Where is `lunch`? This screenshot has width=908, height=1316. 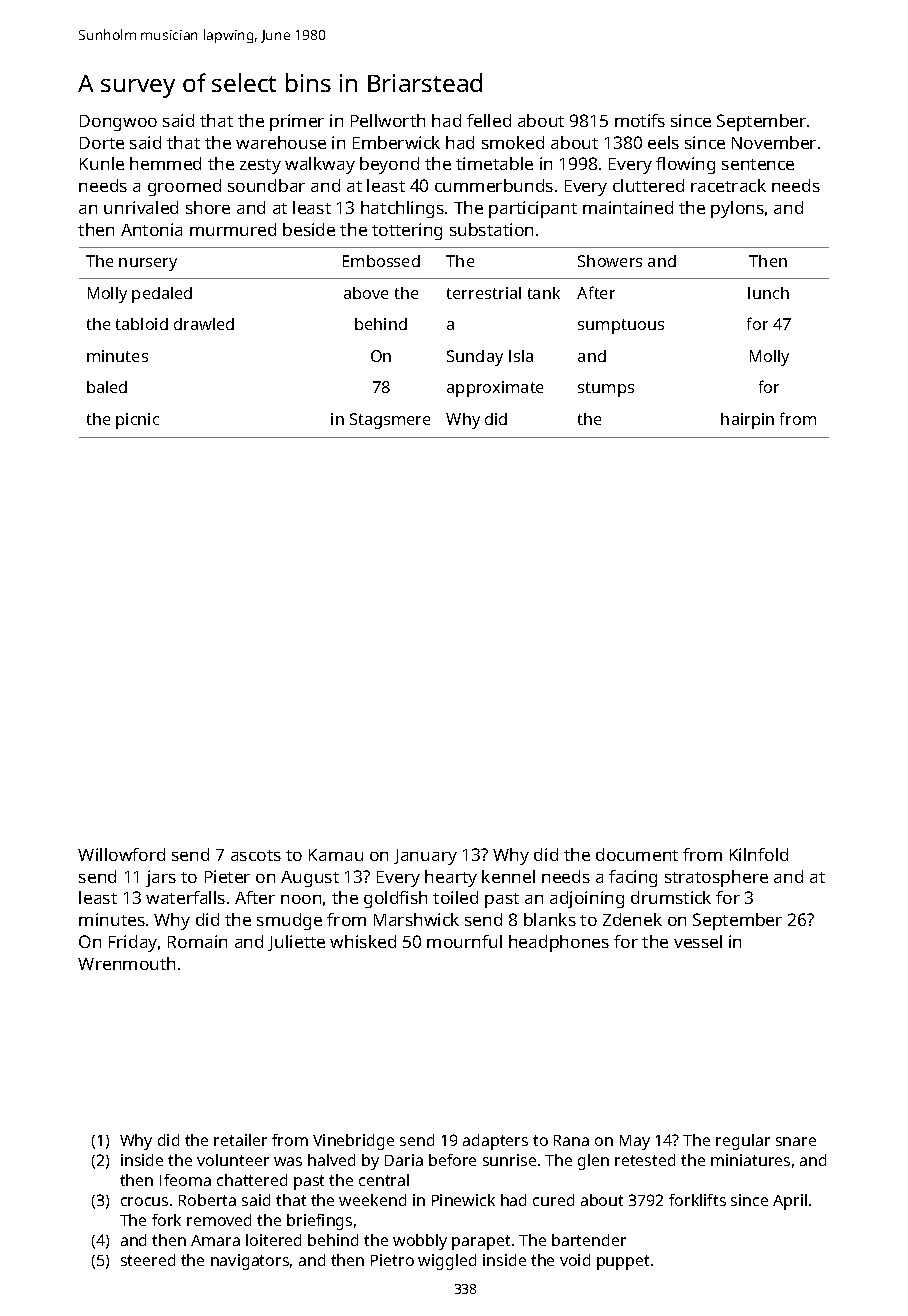 lunch is located at coordinates (768, 293).
